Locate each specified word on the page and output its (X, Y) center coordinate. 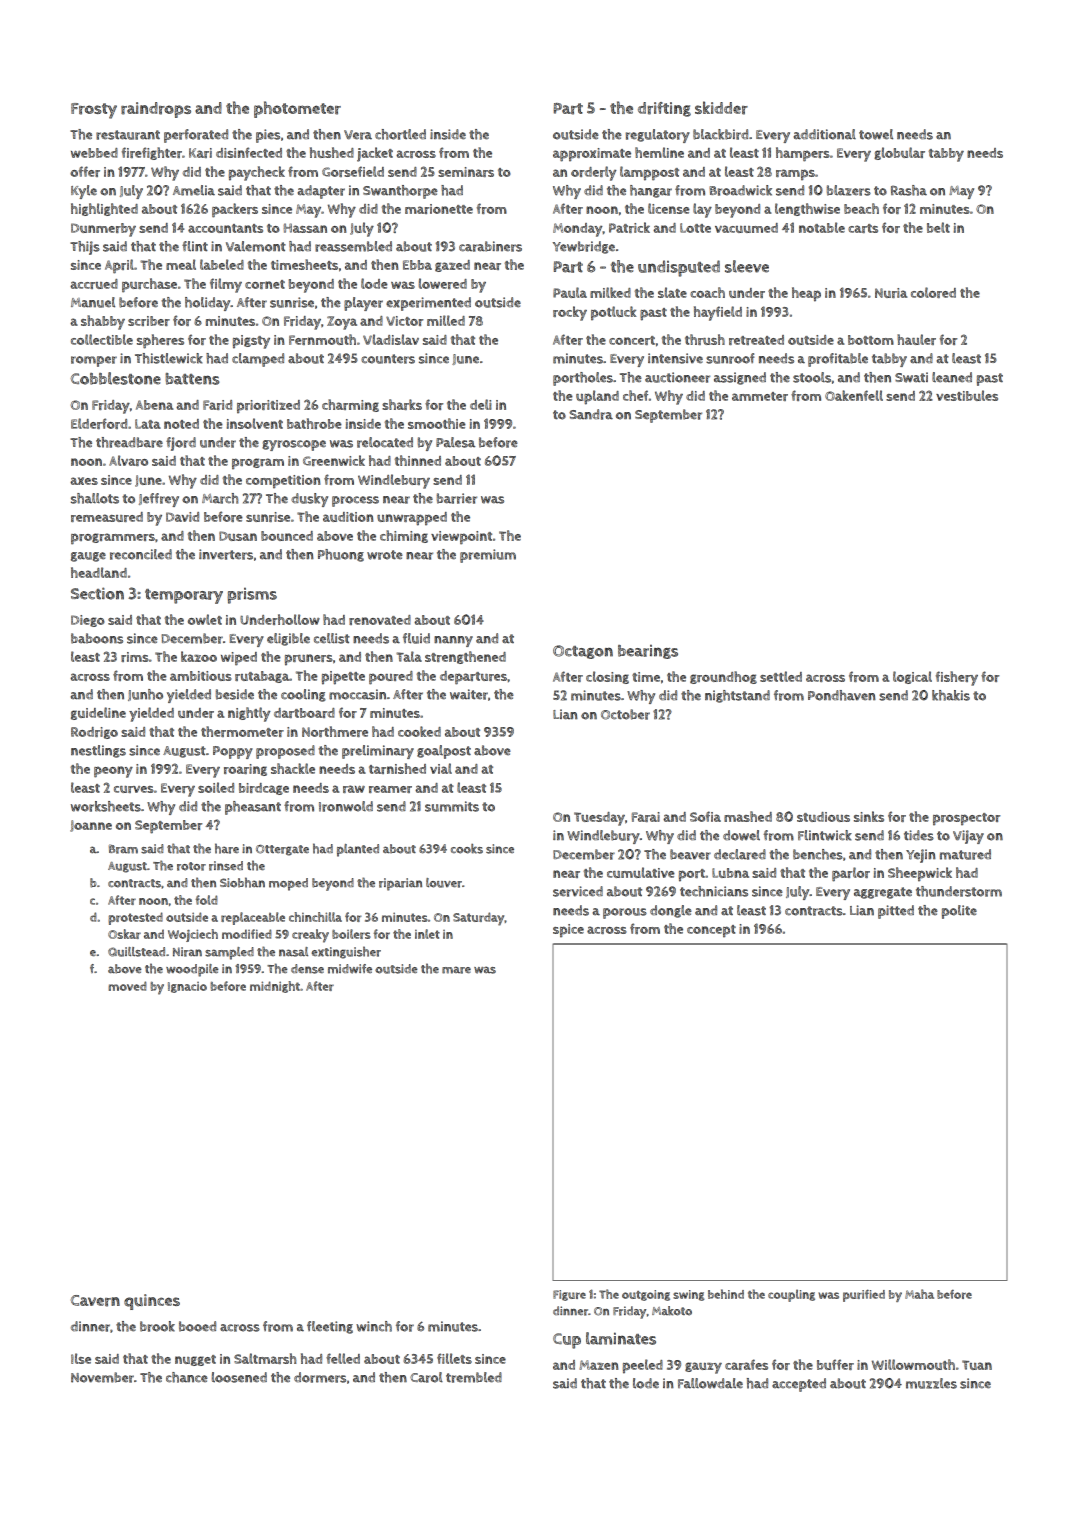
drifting (664, 109)
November (102, 1377)
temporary (184, 596)
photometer (297, 109)
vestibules (967, 395)
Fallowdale (710, 1383)
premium (488, 556)
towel (876, 134)
